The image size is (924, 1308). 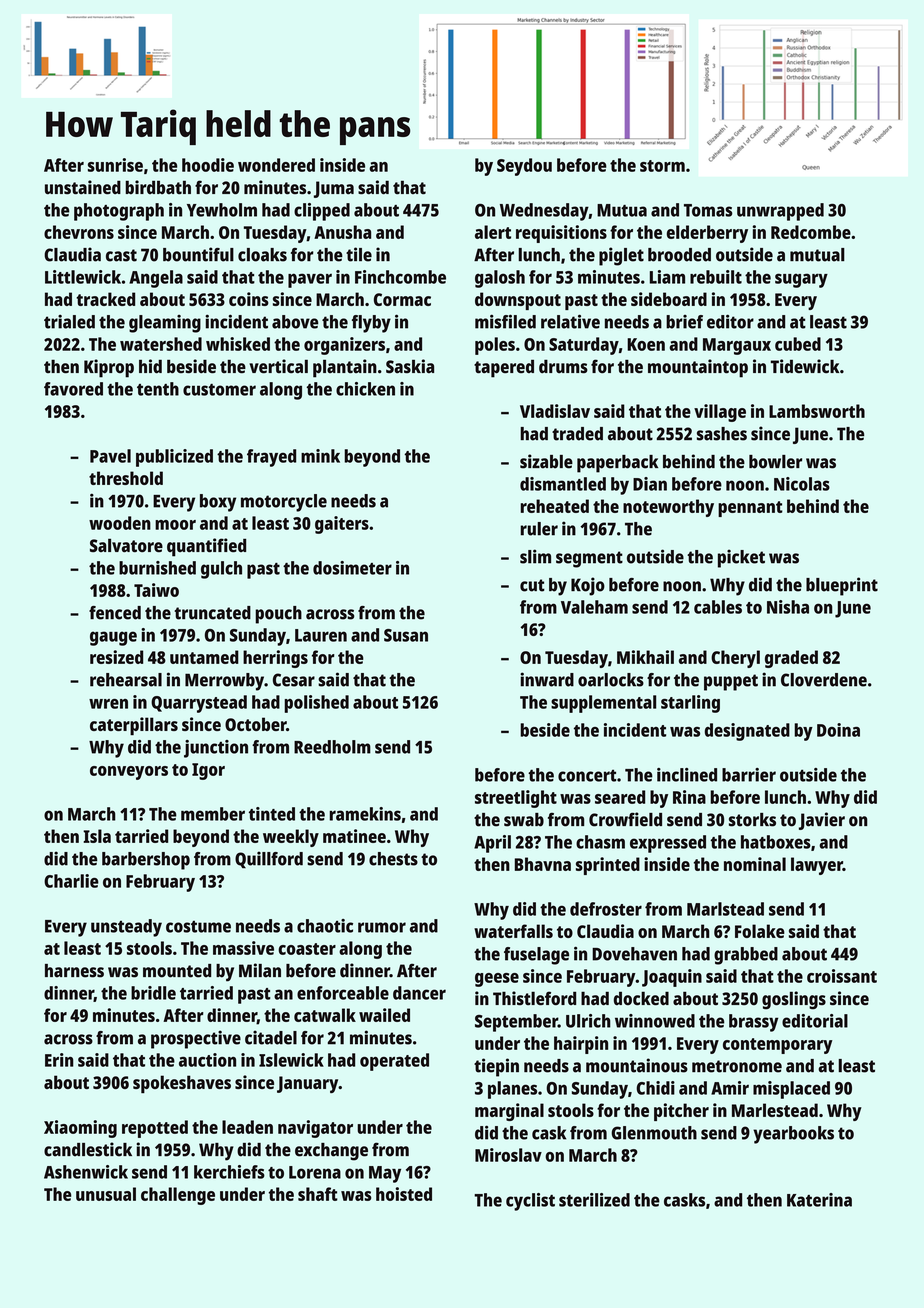 I want to click on piglet, so click(x=621, y=256).
